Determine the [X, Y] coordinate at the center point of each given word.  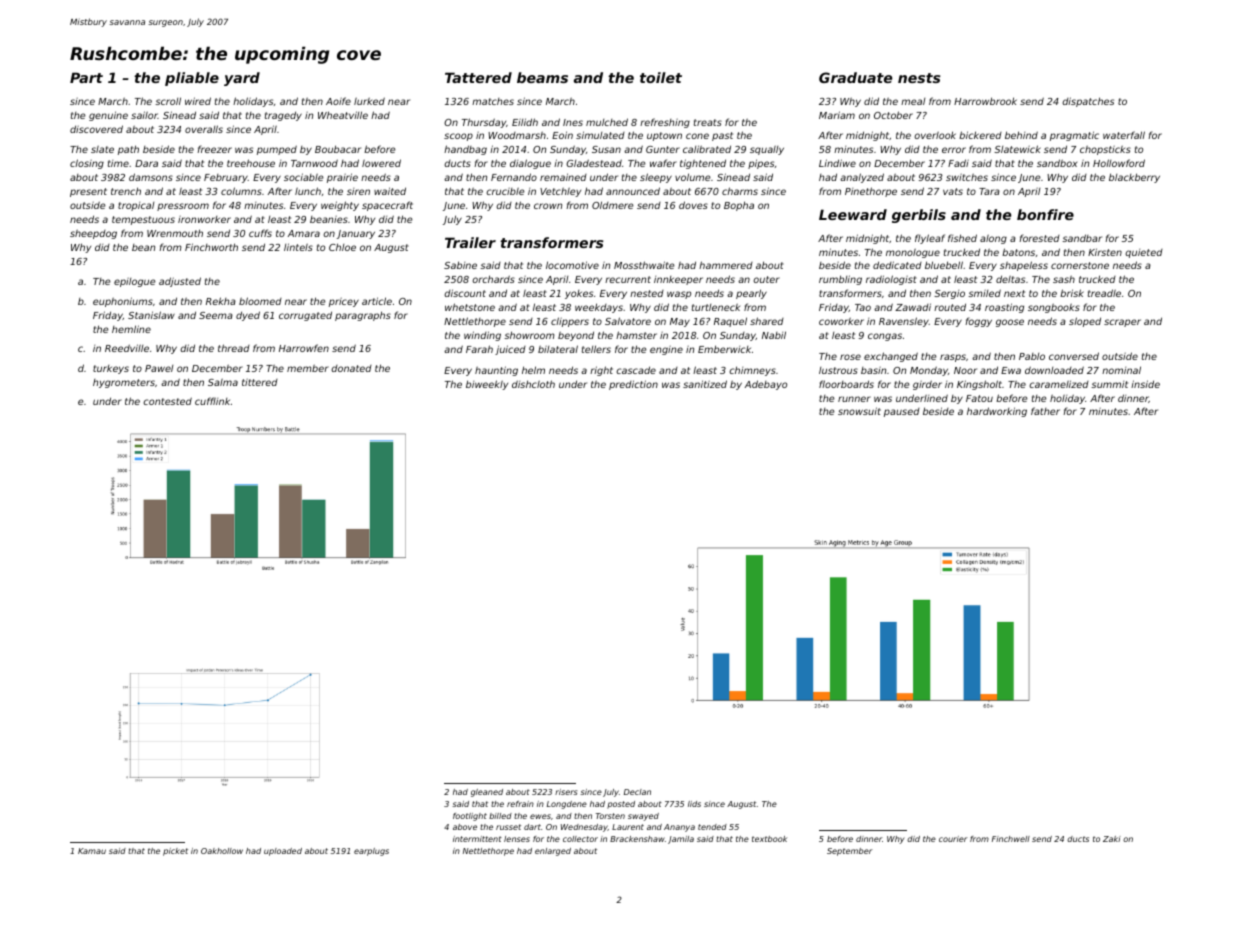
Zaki [1112, 839]
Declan [637, 792]
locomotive [572, 265]
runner [854, 399]
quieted [1144, 253]
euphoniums [123, 302]
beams [542, 77]
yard [242, 79]
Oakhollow [222, 851]
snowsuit [859, 411]
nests [919, 78]
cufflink [212, 401]
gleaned [487, 793]
